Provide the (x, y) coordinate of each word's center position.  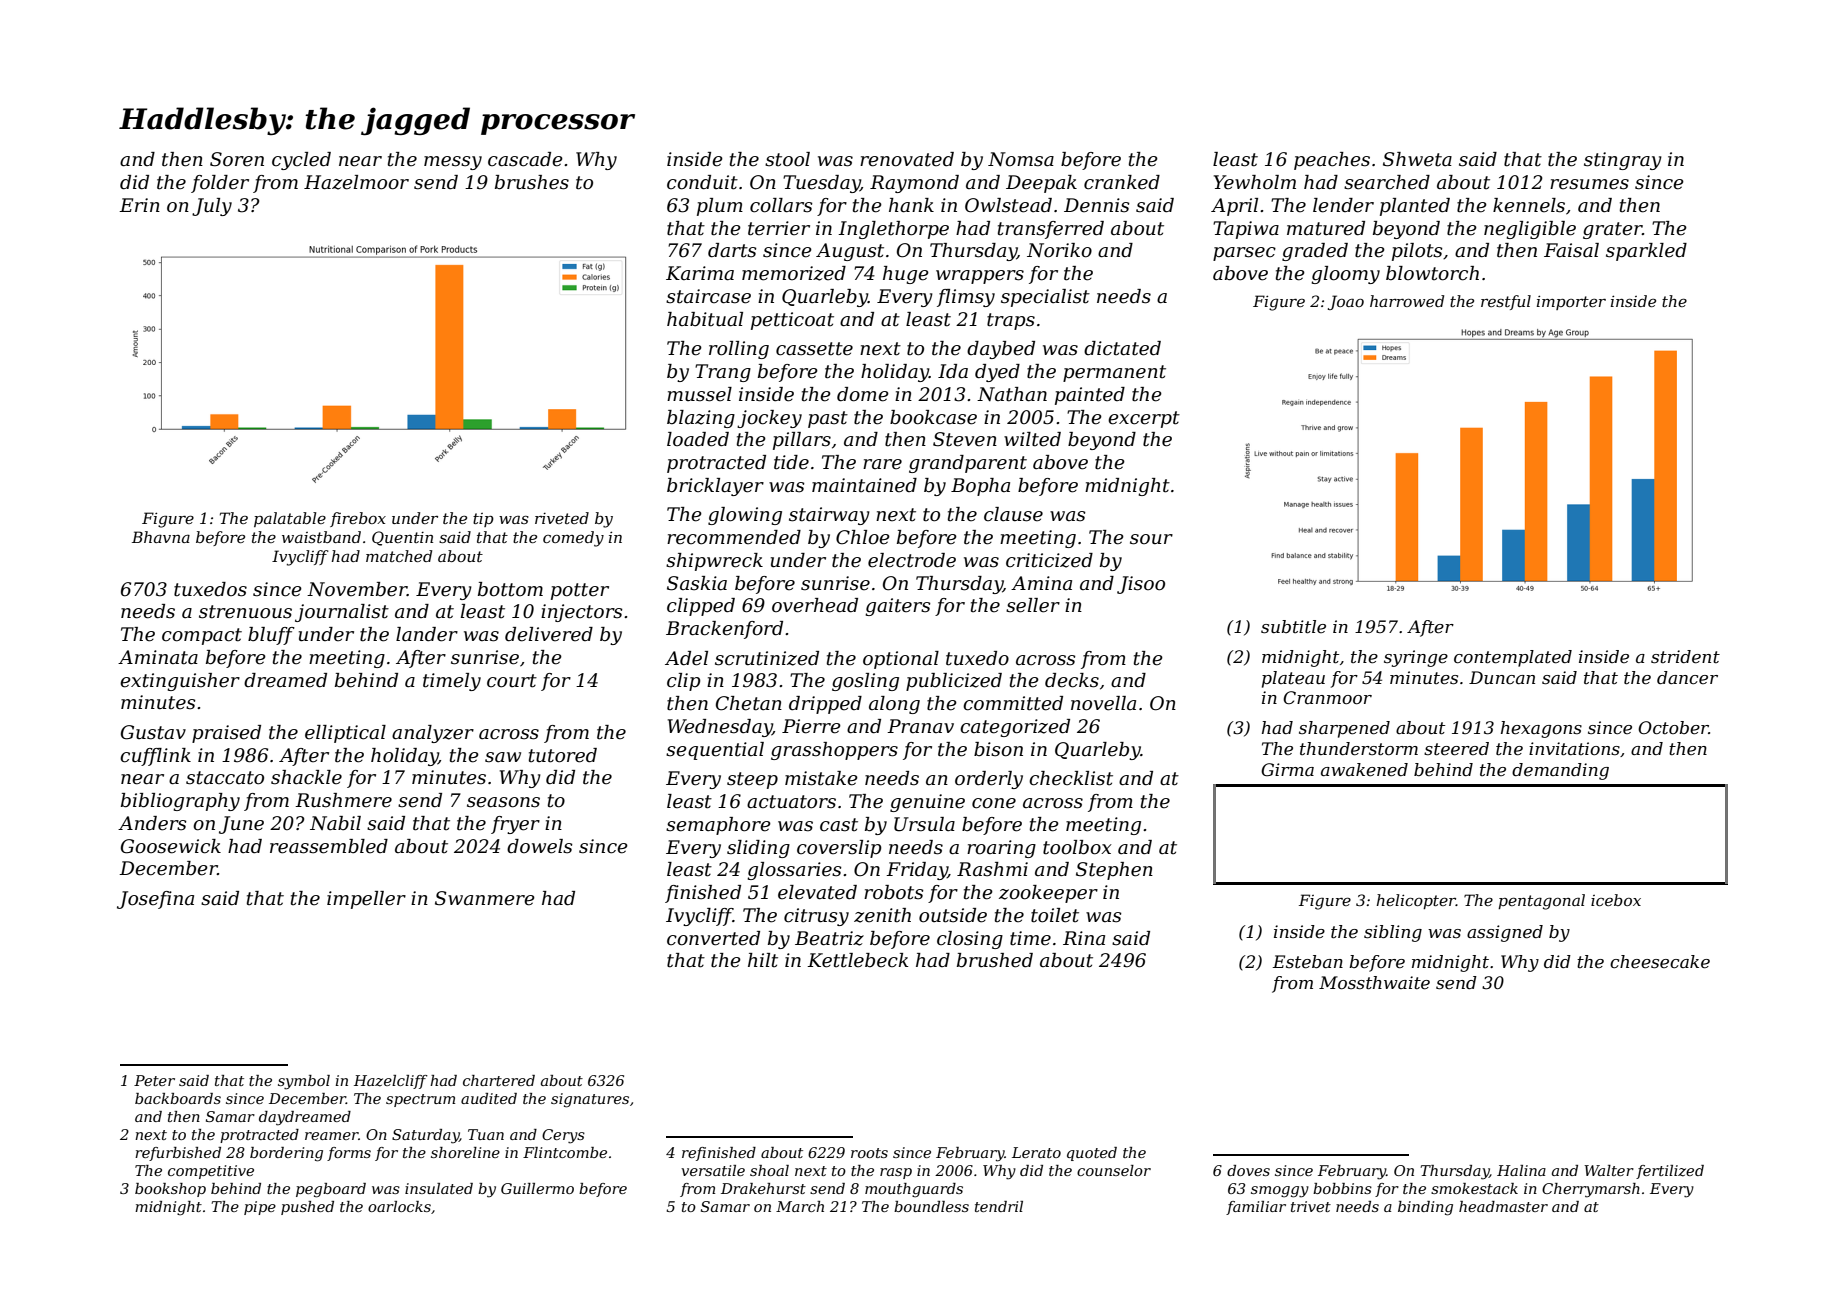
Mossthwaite (1374, 983)
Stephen (1114, 871)
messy (453, 163)
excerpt (1144, 419)
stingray (1623, 161)
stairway (829, 516)
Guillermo (537, 1188)
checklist (1071, 778)
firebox (358, 519)
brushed (995, 960)
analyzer (433, 734)
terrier (779, 228)
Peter (154, 1080)
